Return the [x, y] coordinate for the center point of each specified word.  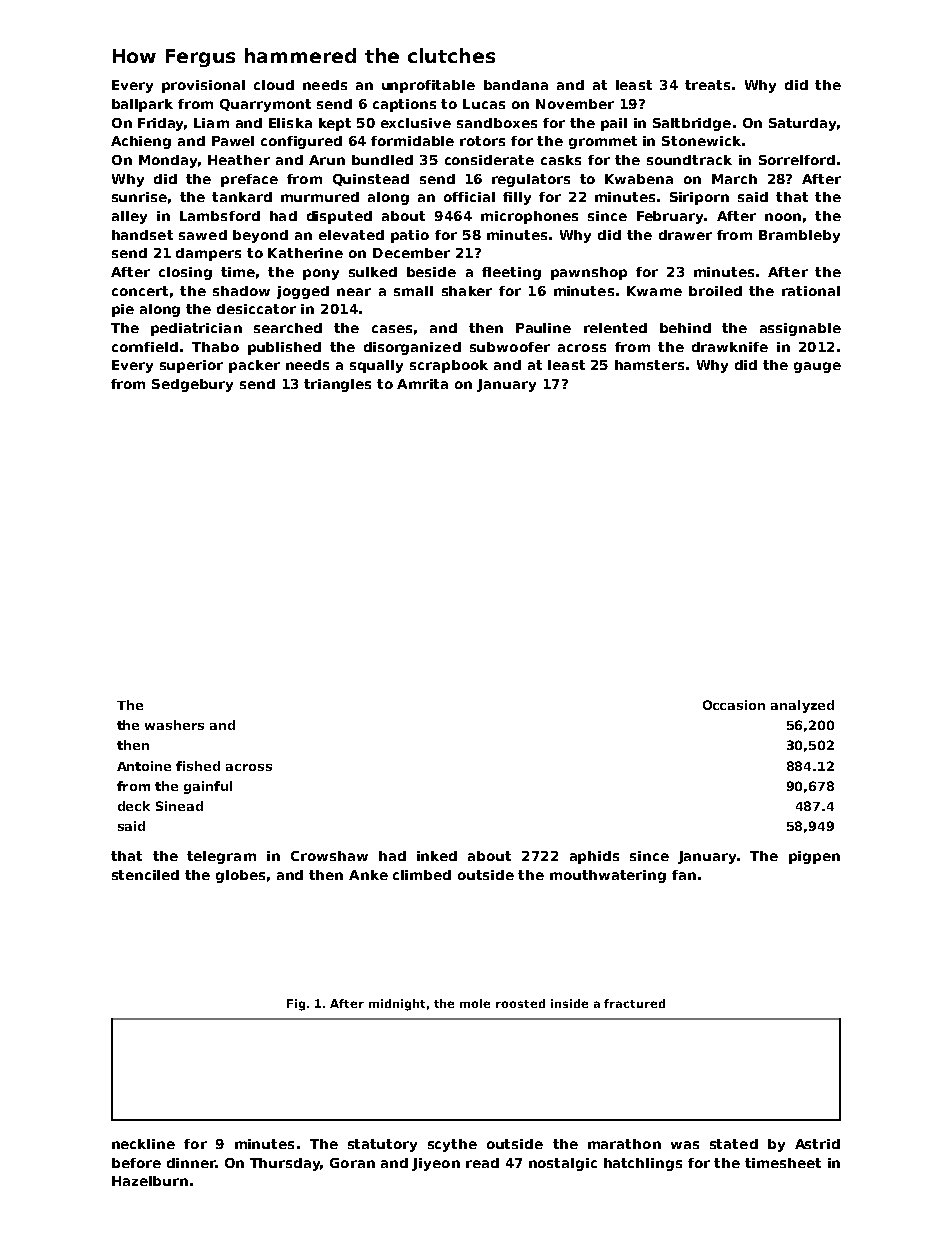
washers [174, 725]
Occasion [734, 705]
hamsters [649, 365]
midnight [397, 1005]
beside [431, 272]
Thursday [285, 1164]
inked [437, 856]
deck [134, 806]
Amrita [422, 384]
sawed [203, 235]
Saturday [802, 124]
